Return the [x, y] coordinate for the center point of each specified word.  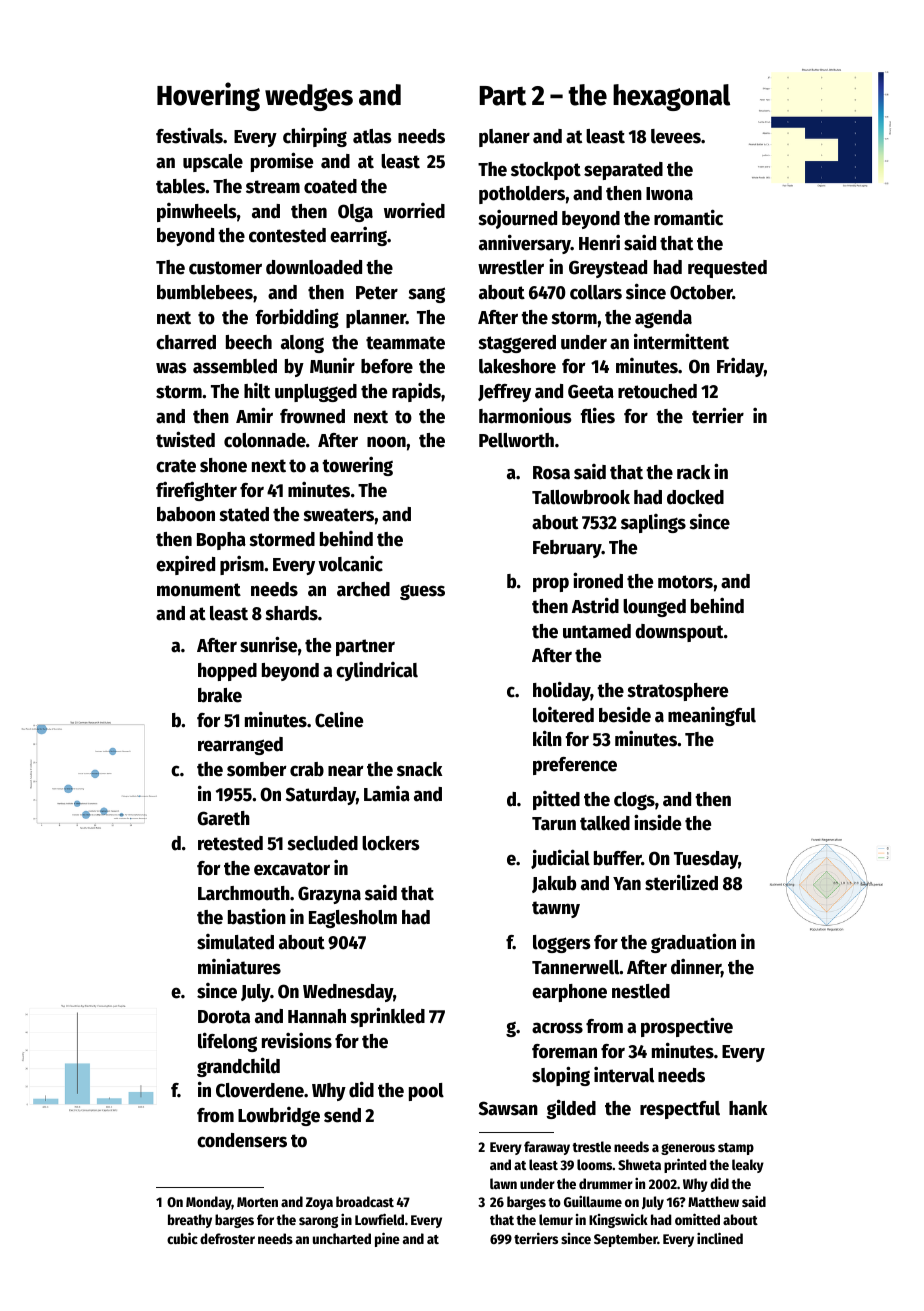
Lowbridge [279, 1116]
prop [551, 584]
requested [727, 269]
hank [748, 1108]
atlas [372, 136]
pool [426, 1092]
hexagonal [671, 97]
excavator [292, 869]
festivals [189, 135]
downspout [679, 633]
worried [414, 211]
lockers [390, 843]
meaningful [712, 716]
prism [242, 565]
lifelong [227, 1042]
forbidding [297, 318]
